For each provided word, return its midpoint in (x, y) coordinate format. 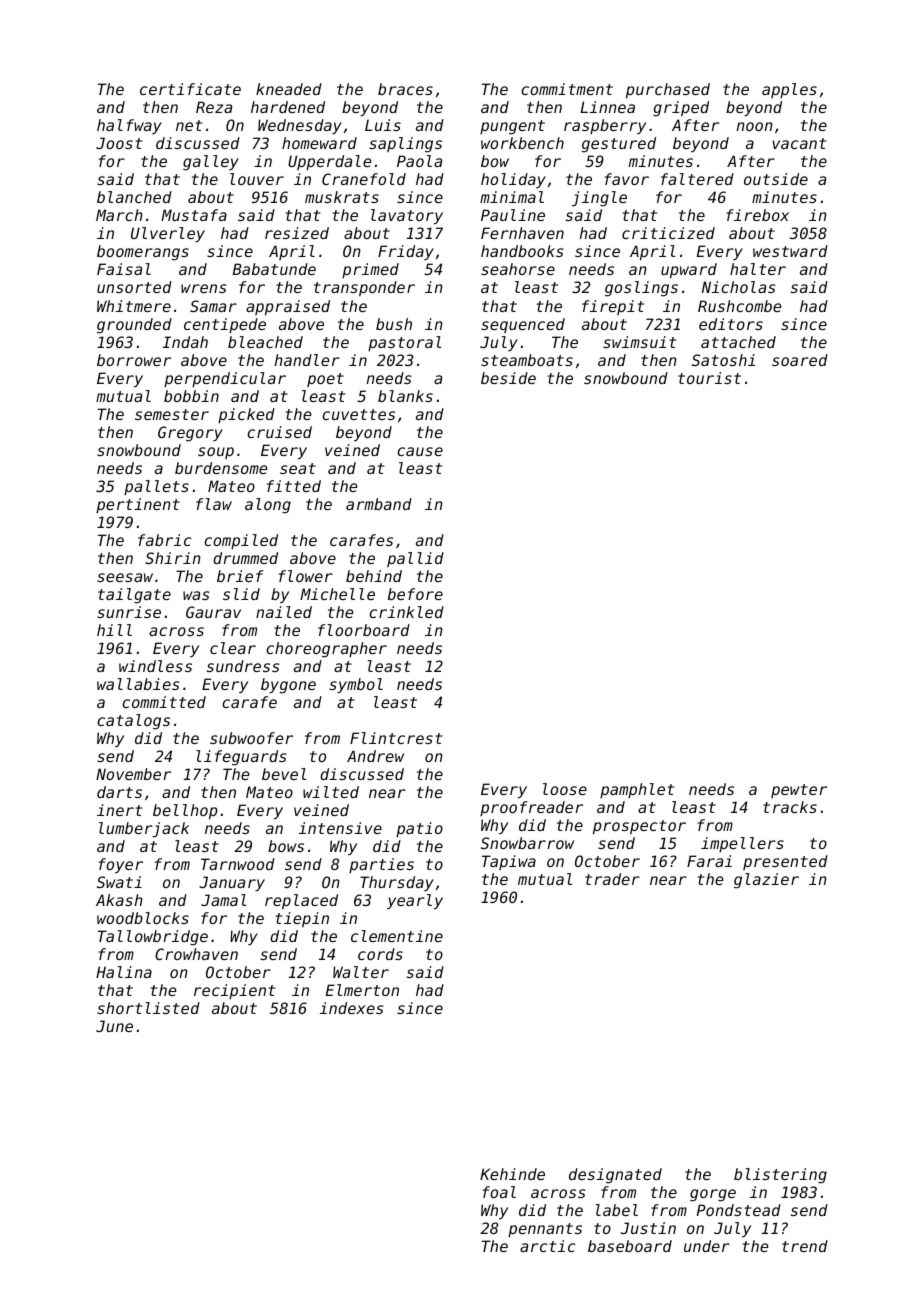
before (415, 594)
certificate (190, 89)
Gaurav (213, 612)
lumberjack (144, 829)
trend (805, 1246)
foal (499, 1192)
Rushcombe (740, 306)
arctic (548, 1246)
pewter (799, 791)
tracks (790, 807)
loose (565, 789)
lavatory (407, 216)
